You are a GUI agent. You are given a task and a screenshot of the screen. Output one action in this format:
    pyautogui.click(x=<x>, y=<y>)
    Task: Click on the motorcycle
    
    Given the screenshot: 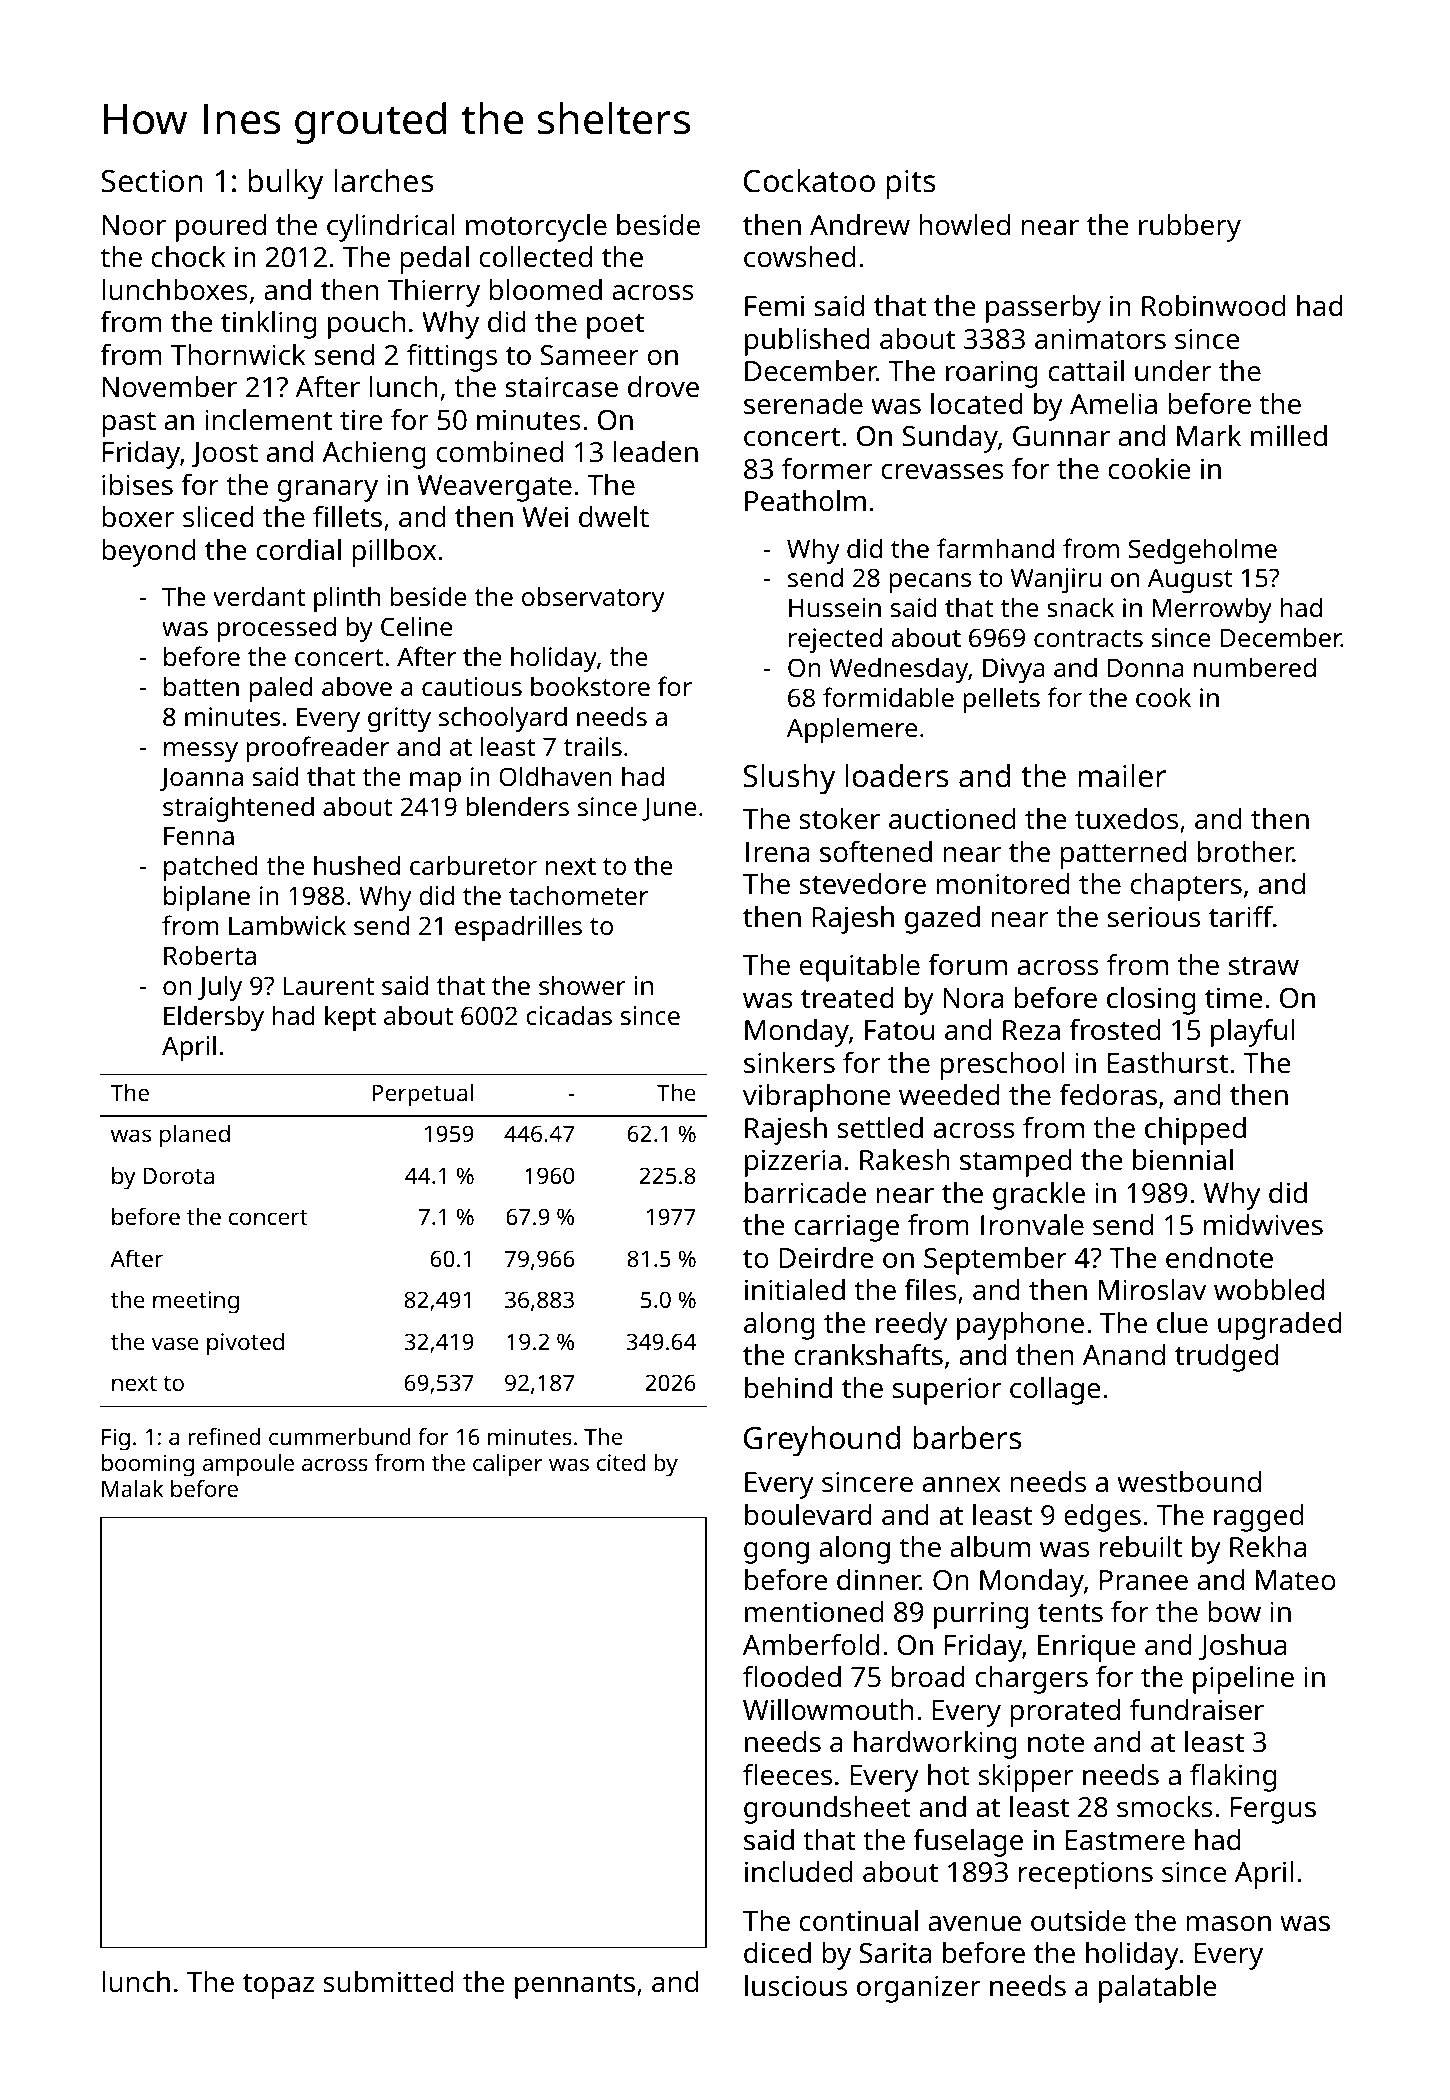 What is the action you would take?
    pyautogui.click(x=536, y=228)
